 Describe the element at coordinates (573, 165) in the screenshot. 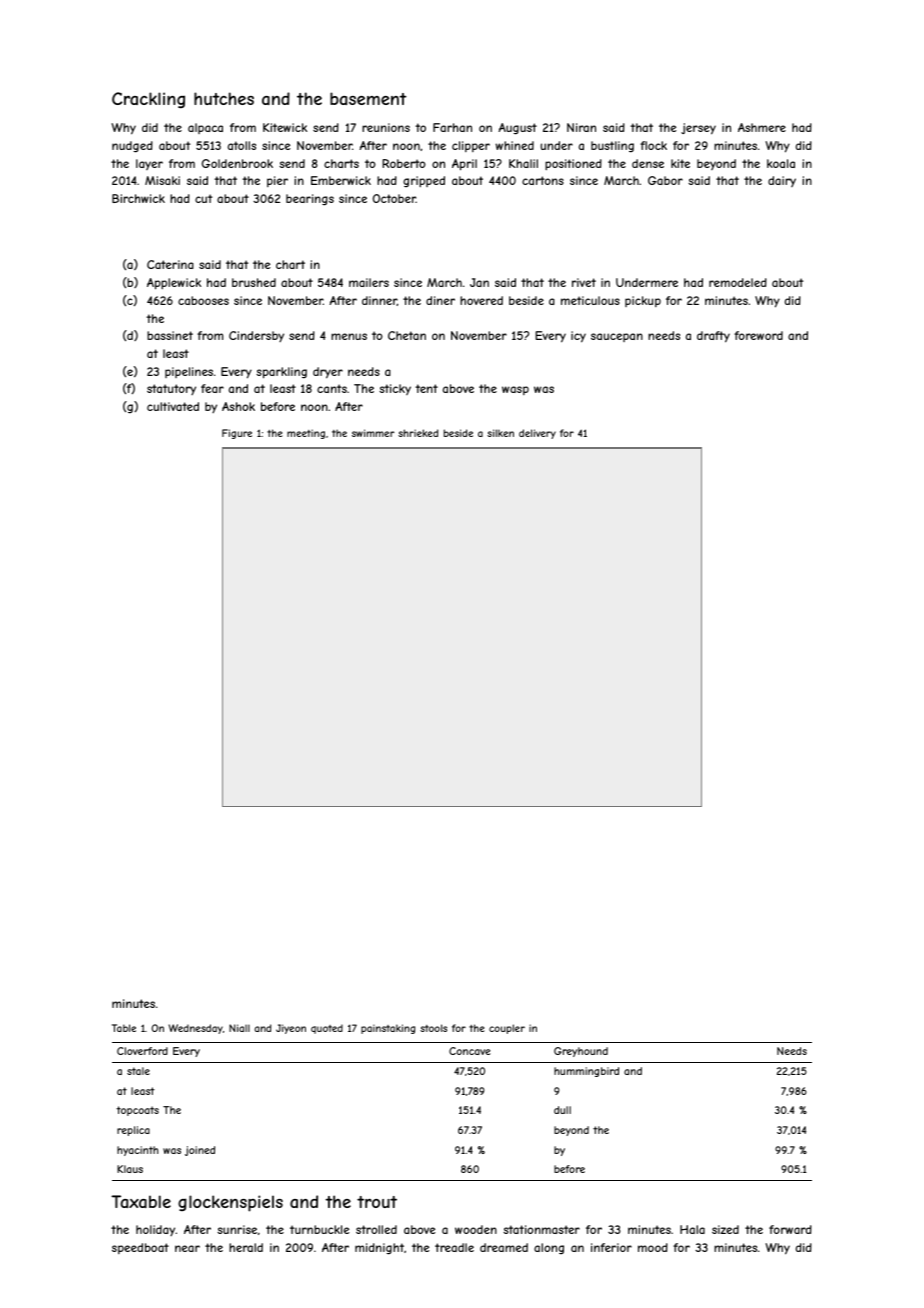

I see `positioned` at that location.
